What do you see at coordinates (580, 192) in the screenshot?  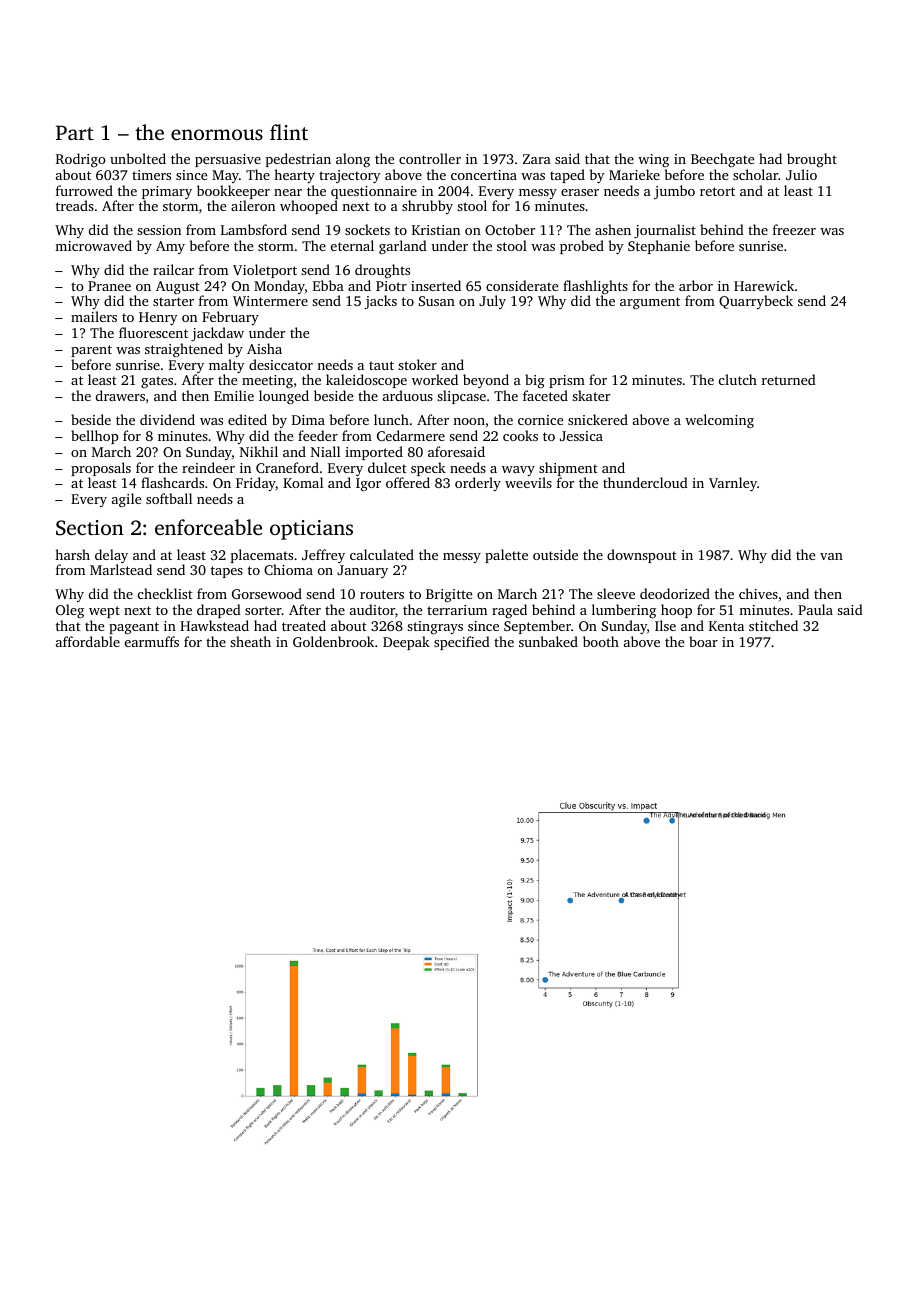 I see `eraser` at bounding box center [580, 192].
